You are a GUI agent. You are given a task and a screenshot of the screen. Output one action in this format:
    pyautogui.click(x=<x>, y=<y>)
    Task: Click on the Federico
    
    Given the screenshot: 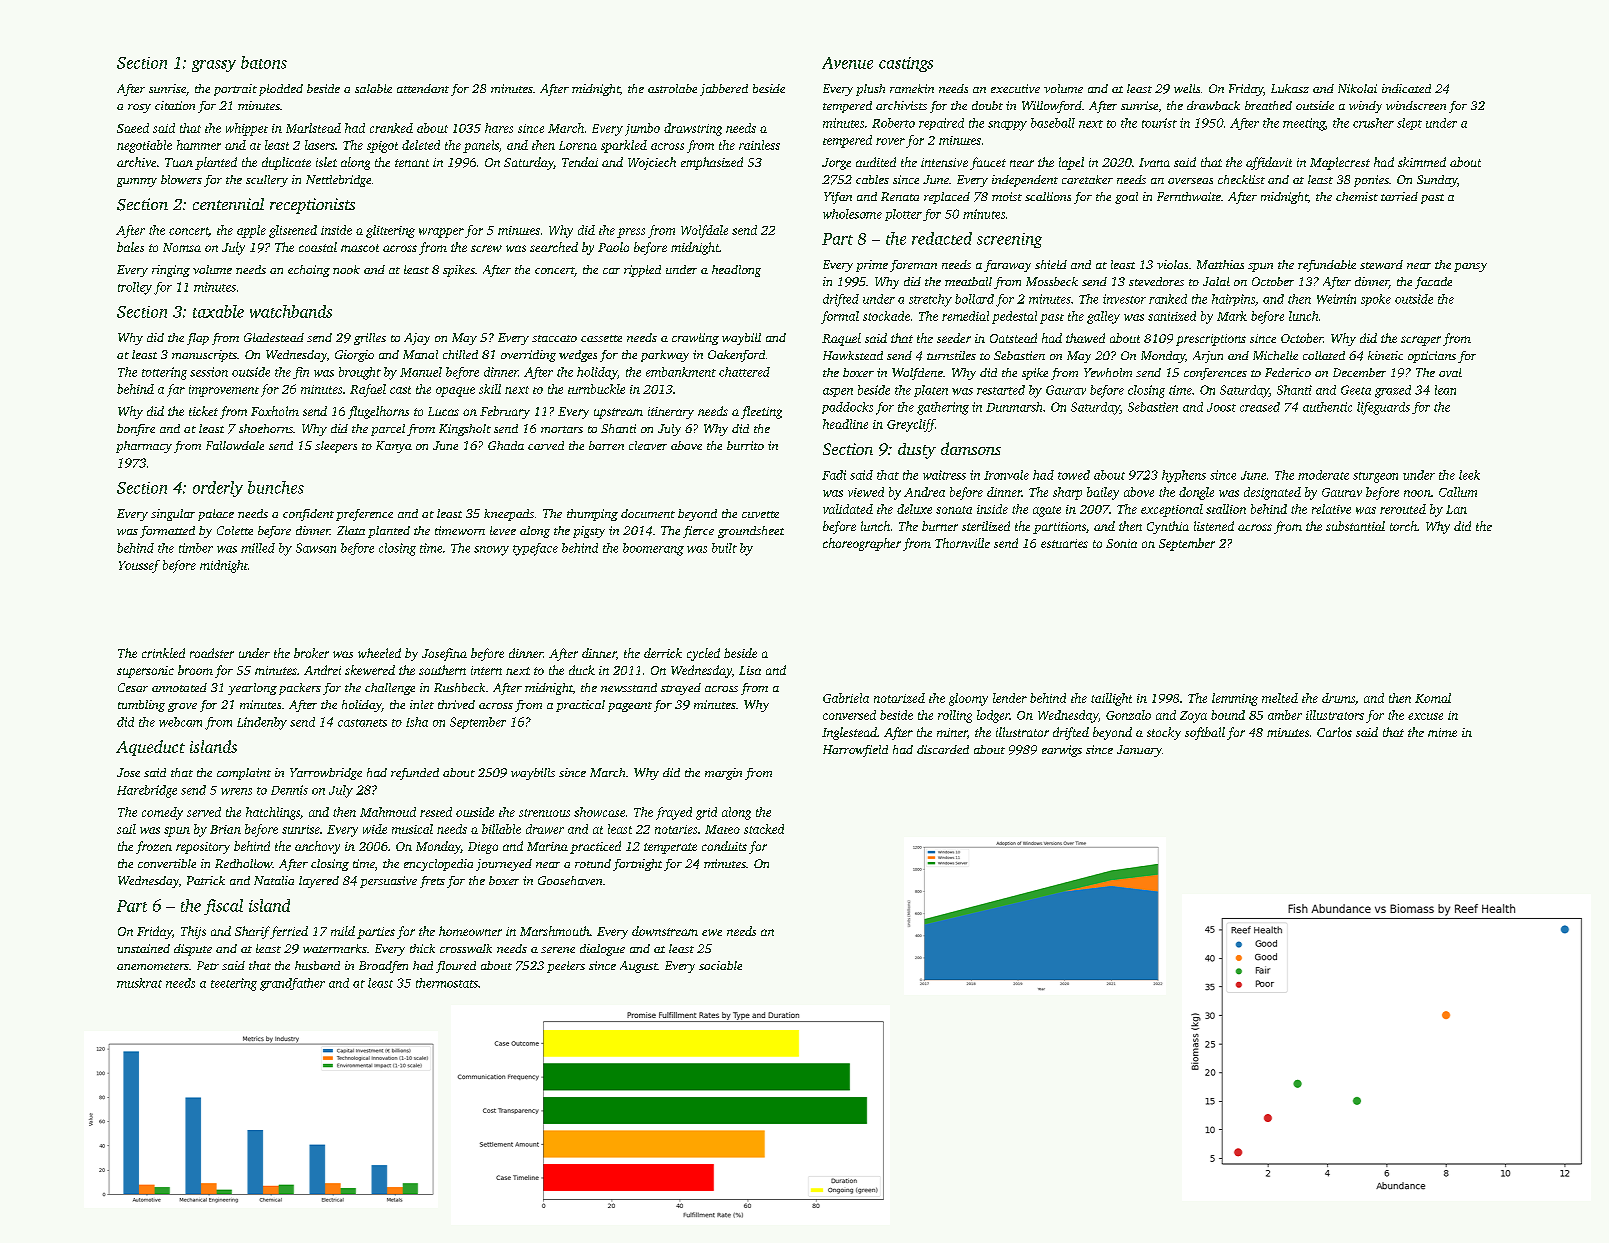 What is the action you would take?
    pyautogui.click(x=1288, y=372)
